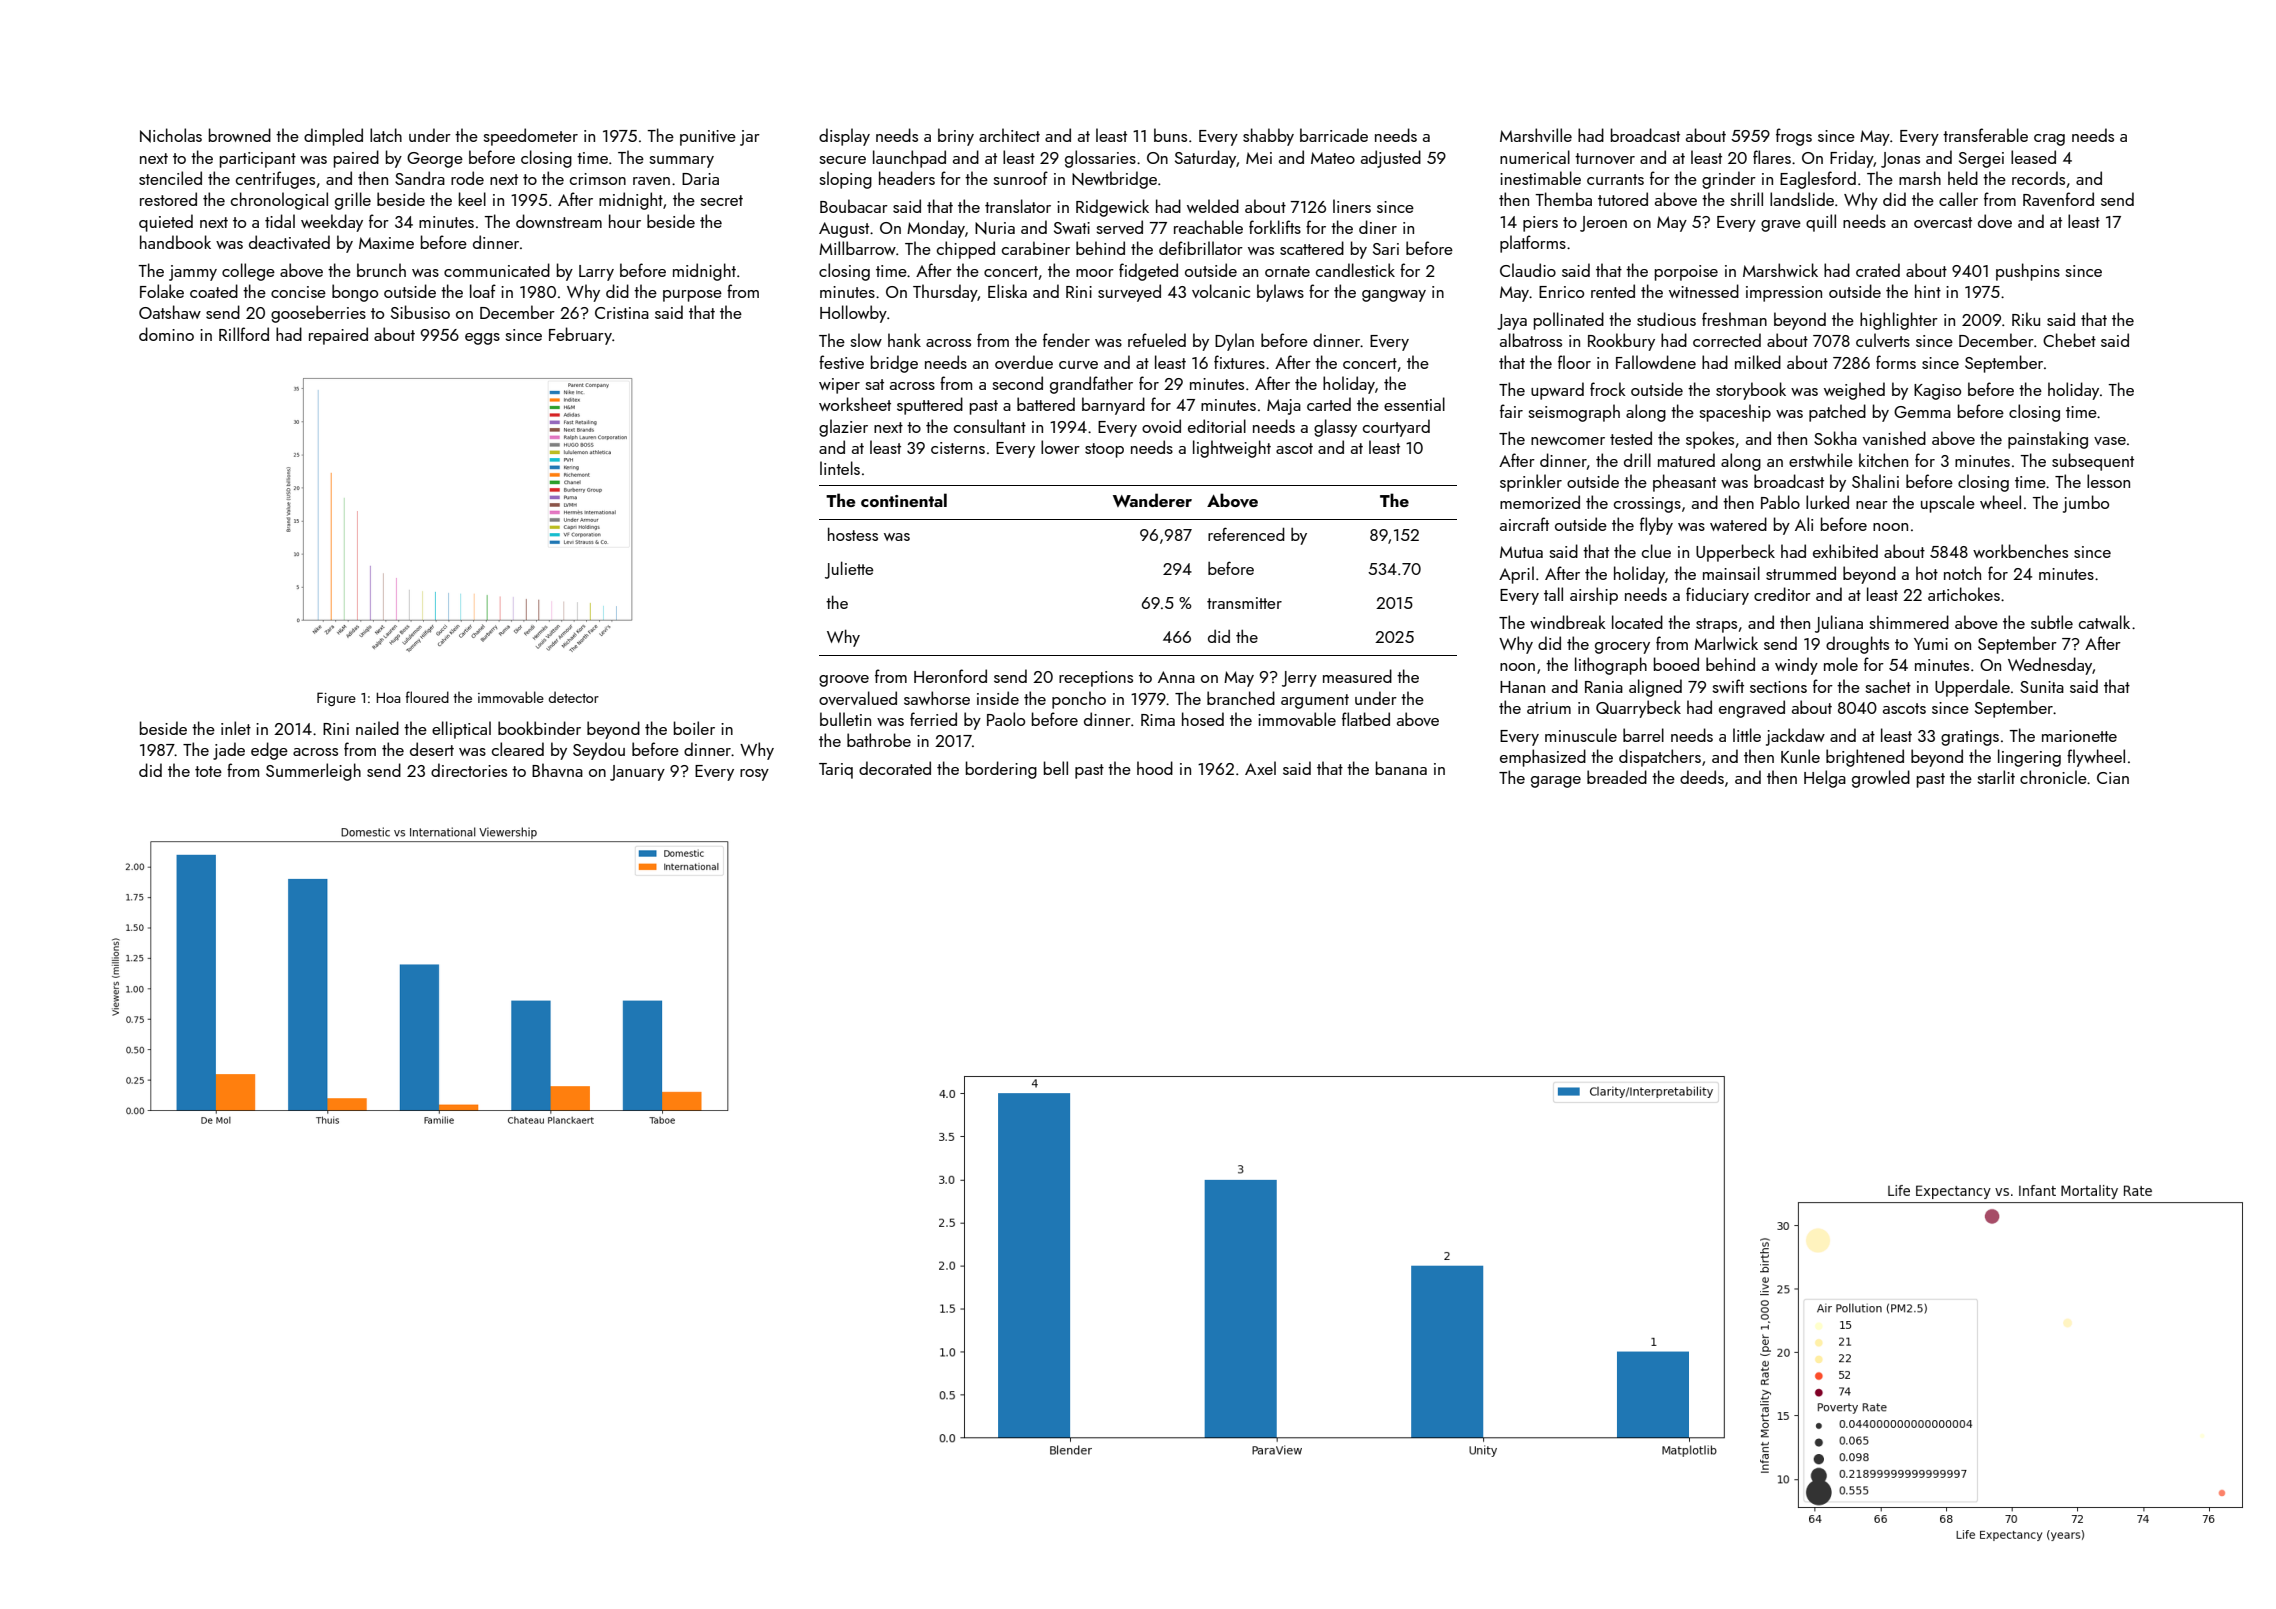 The height and width of the screenshot is (1609, 2276). I want to click on shabby, so click(1268, 137).
